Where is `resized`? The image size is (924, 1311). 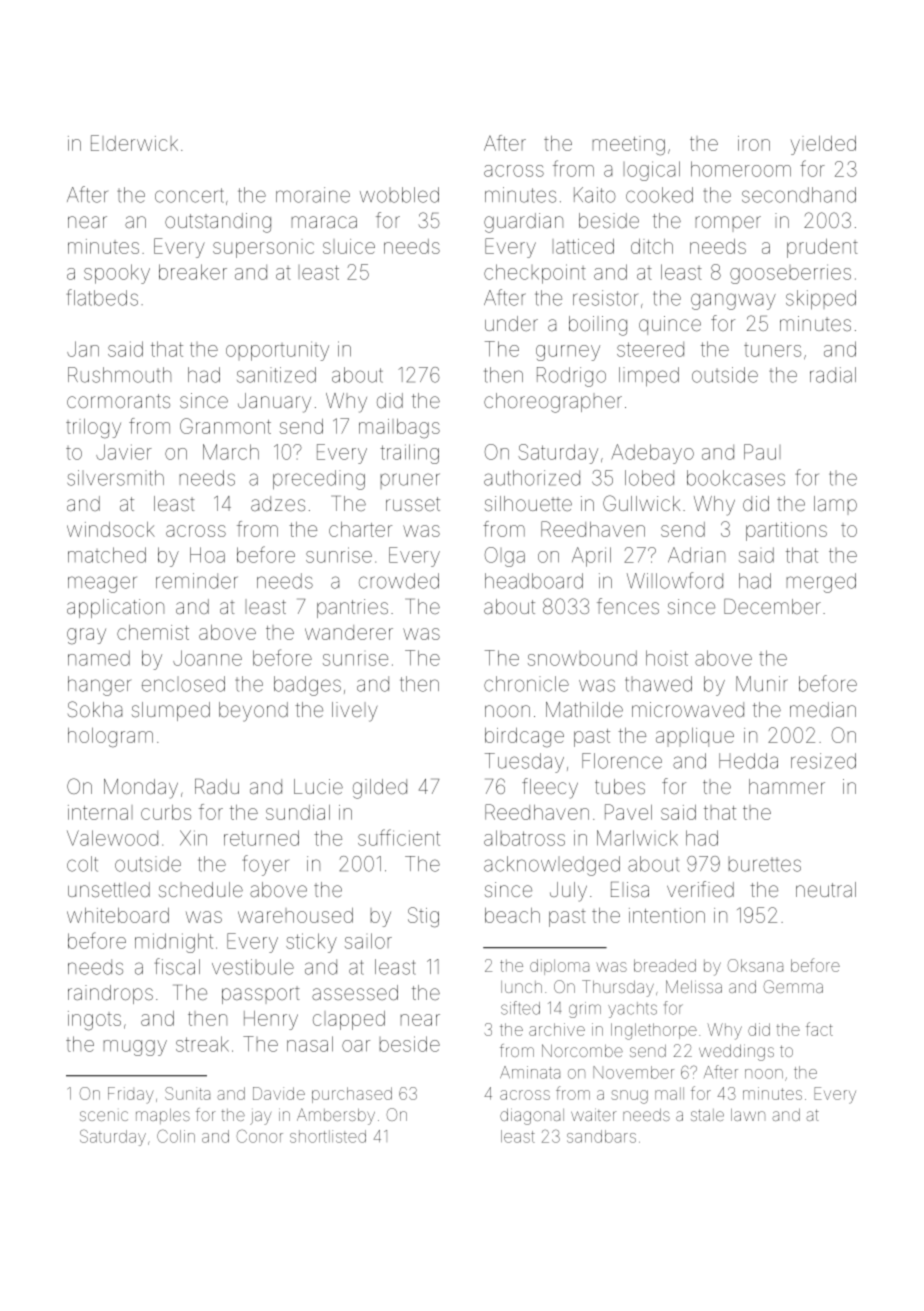 resized is located at coordinates (823, 761).
